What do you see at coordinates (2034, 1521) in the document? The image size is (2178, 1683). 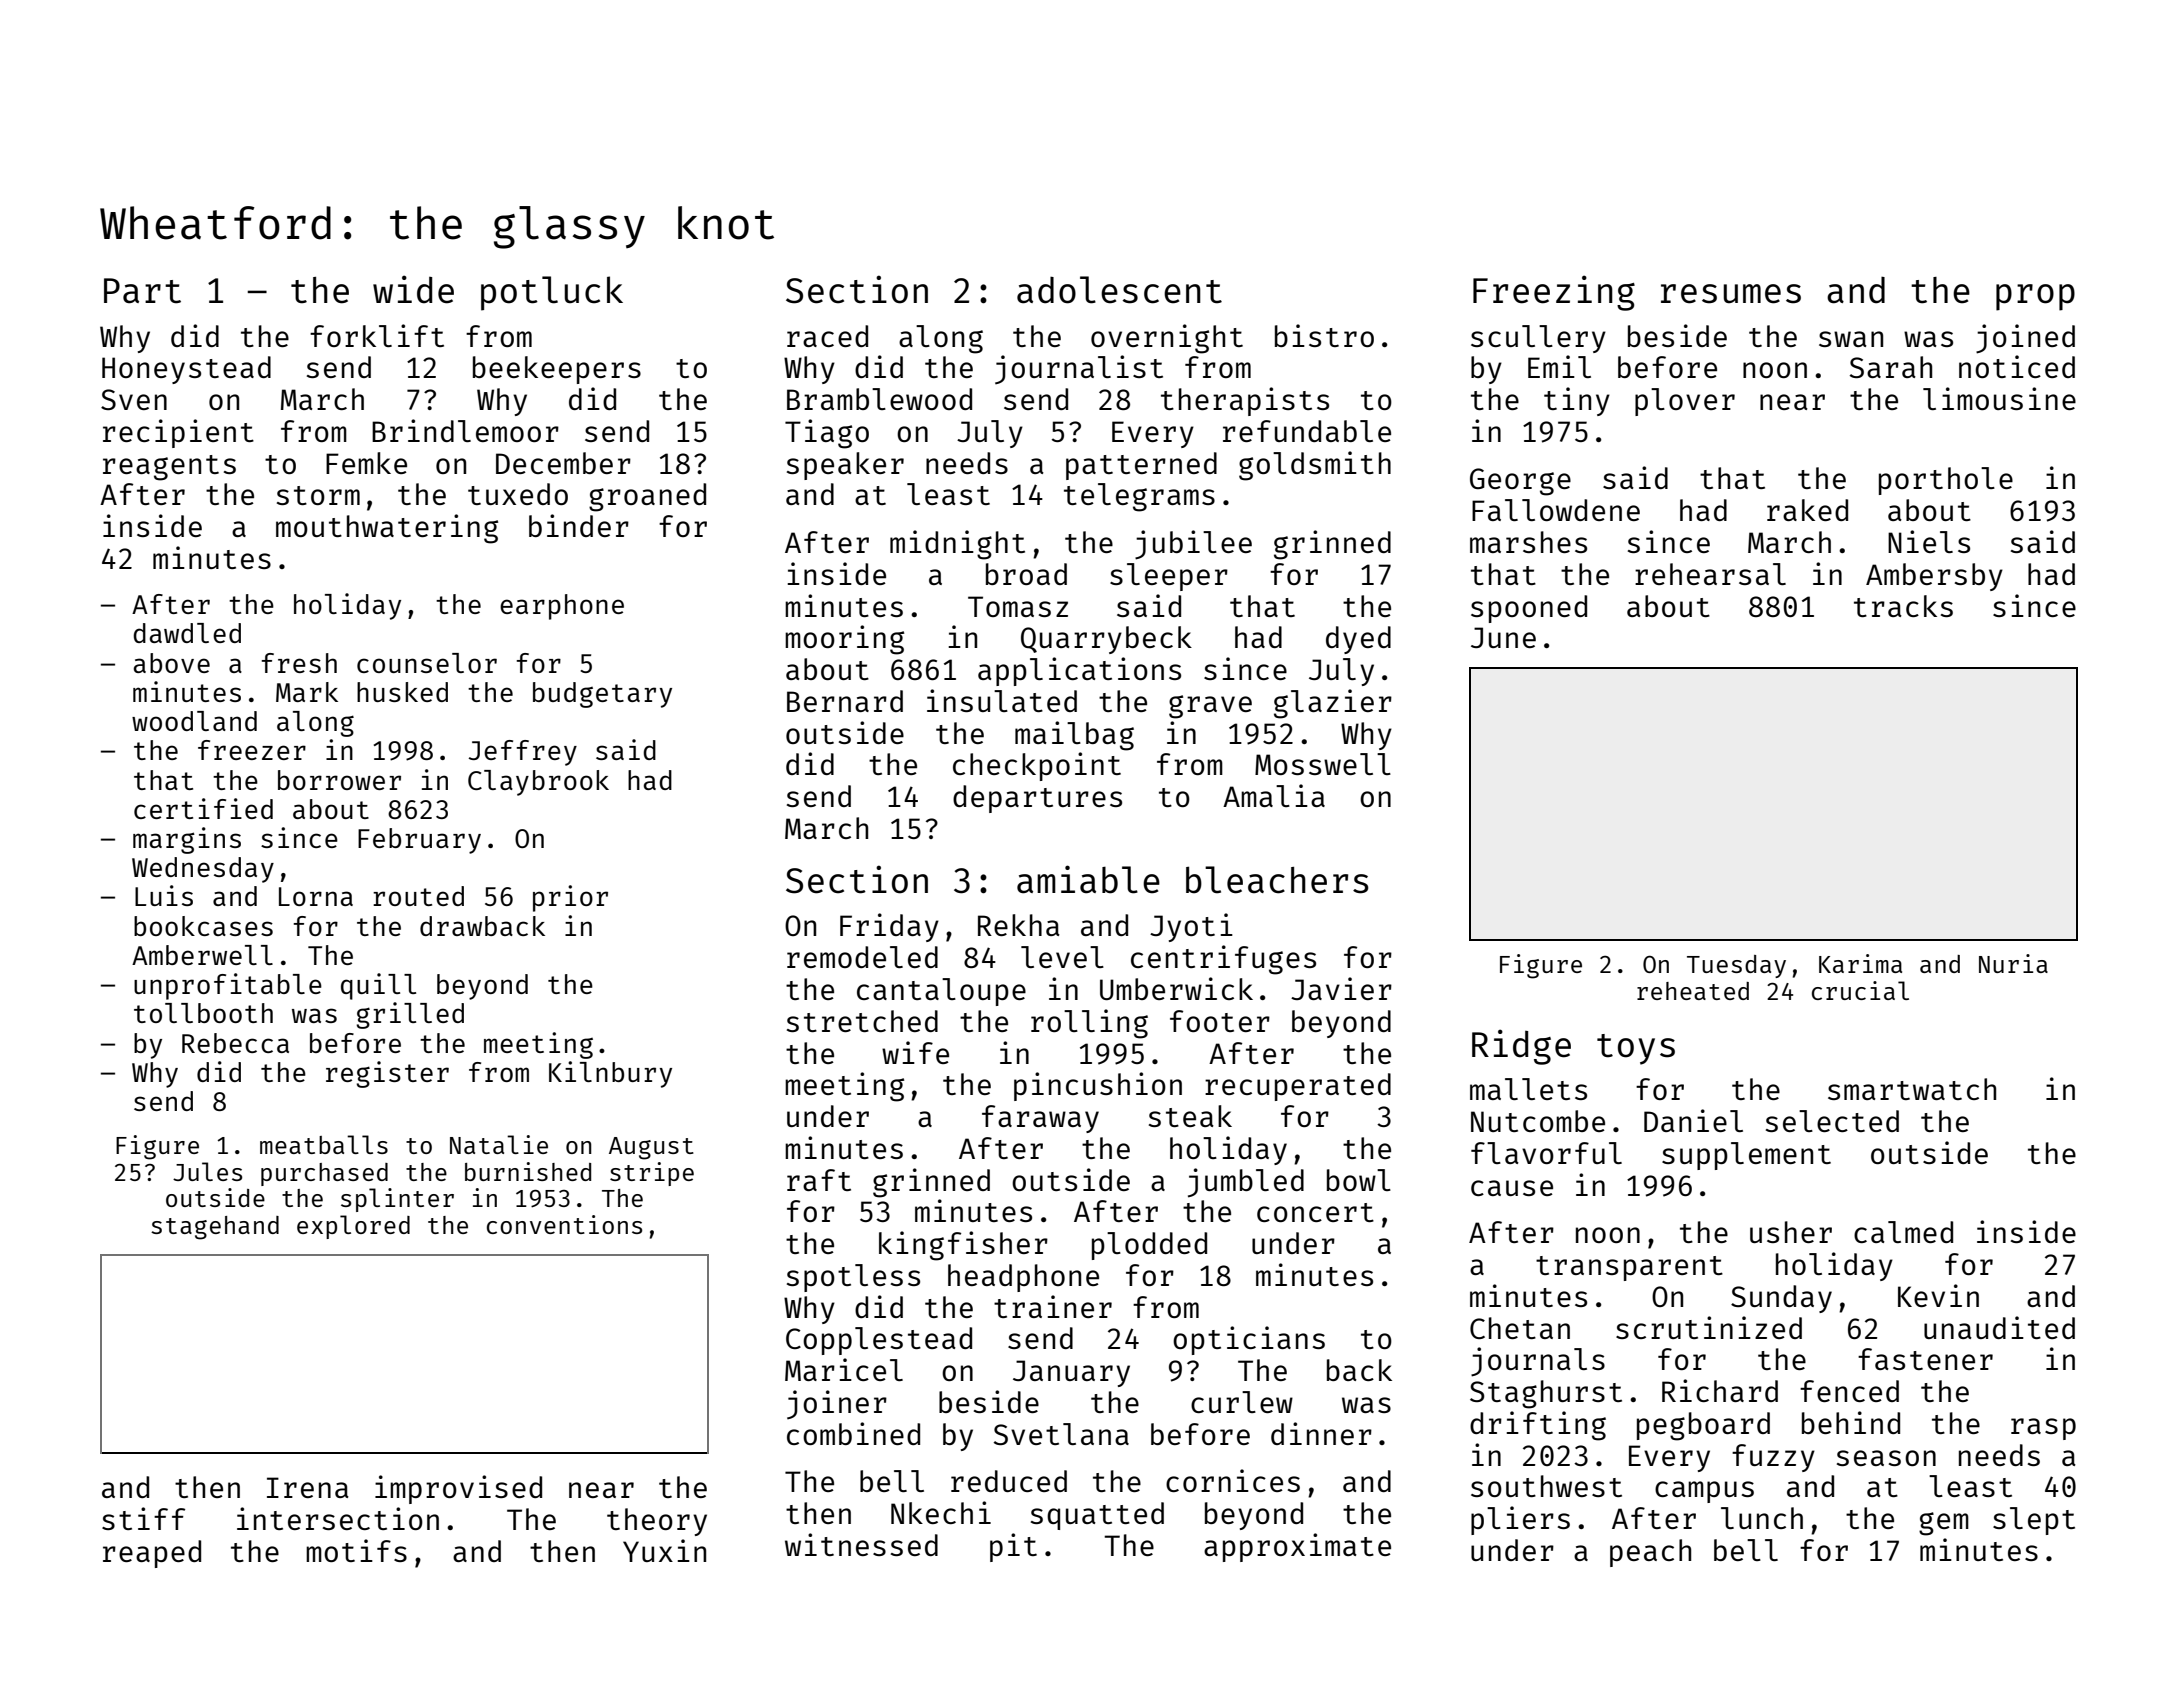 I see `slept` at bounding box center [2034, 1521].
